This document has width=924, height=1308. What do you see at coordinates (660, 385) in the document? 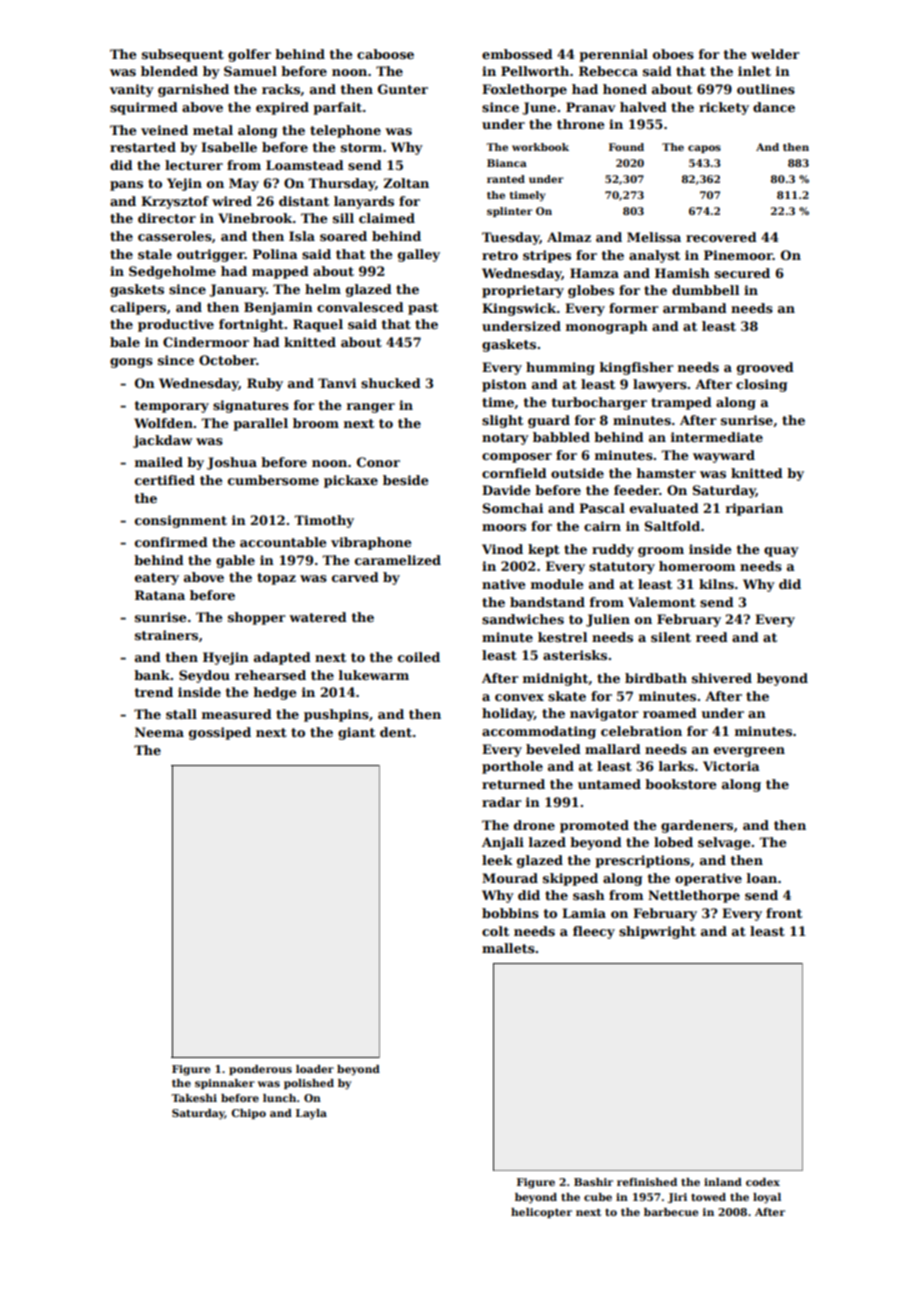
I see `lawyers` at bounding box center [660, 385].
